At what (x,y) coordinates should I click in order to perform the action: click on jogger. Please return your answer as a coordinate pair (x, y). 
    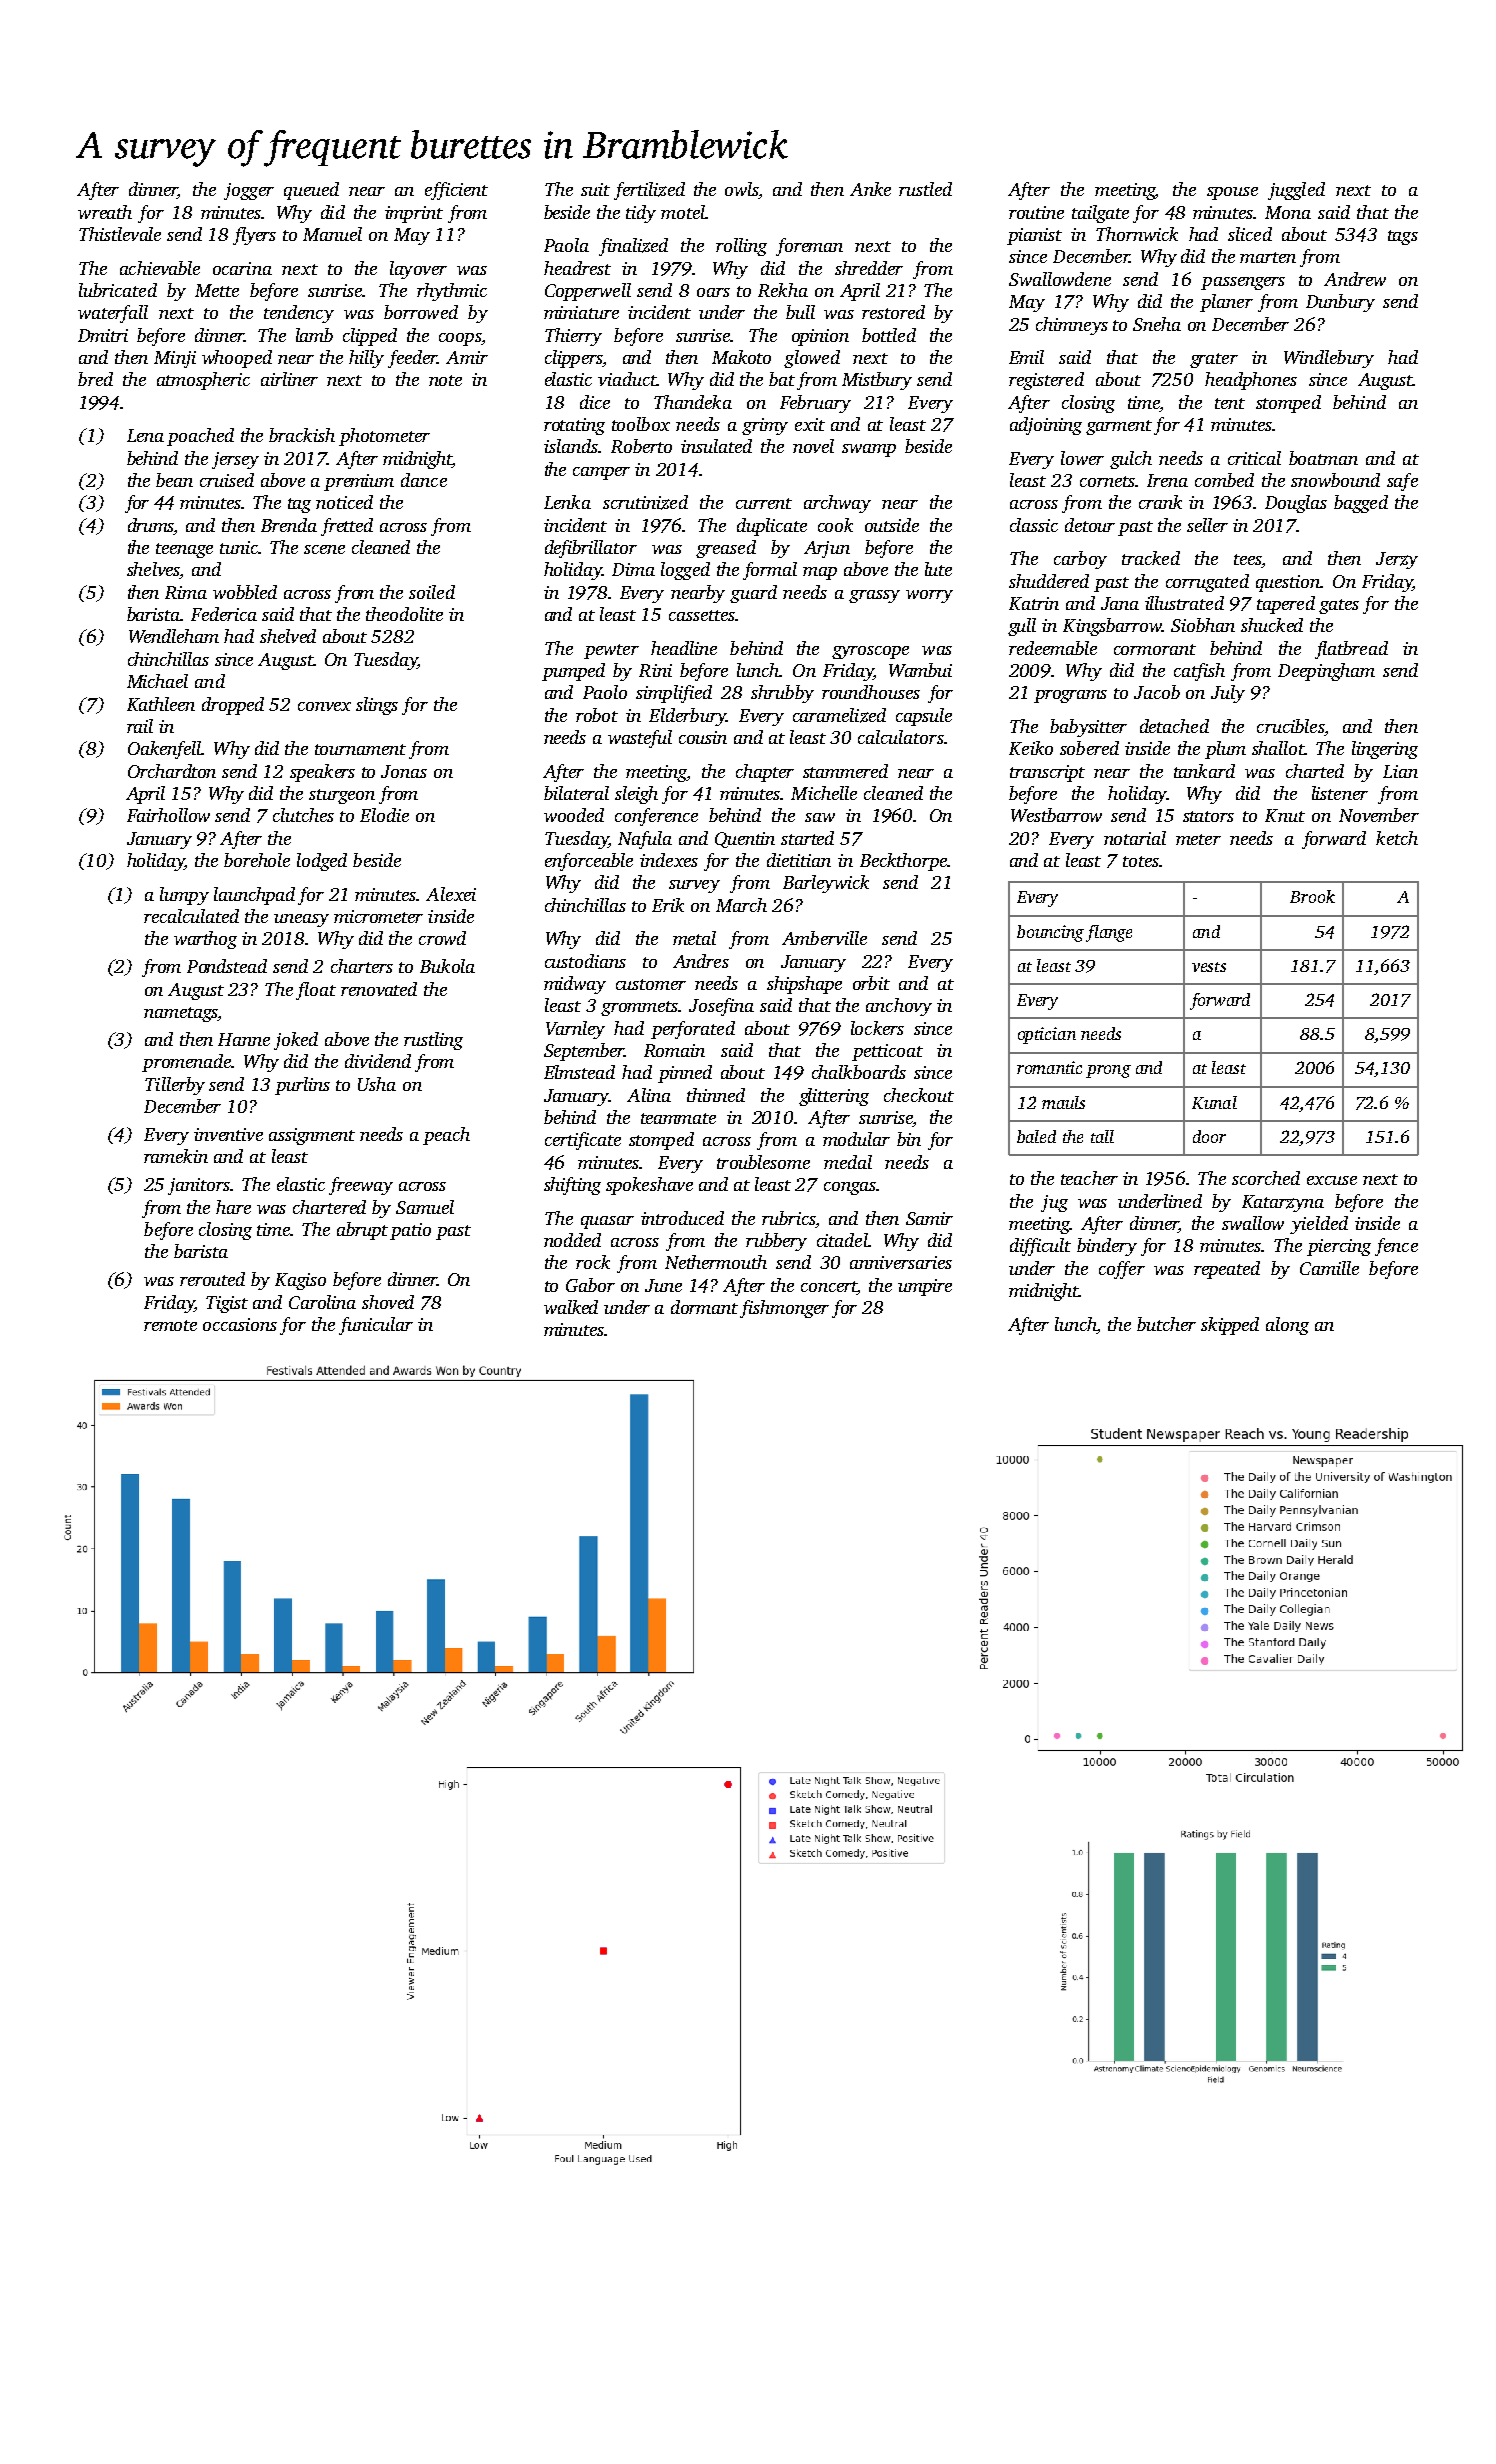
    Looking at the image, I should click on (249, 191).
